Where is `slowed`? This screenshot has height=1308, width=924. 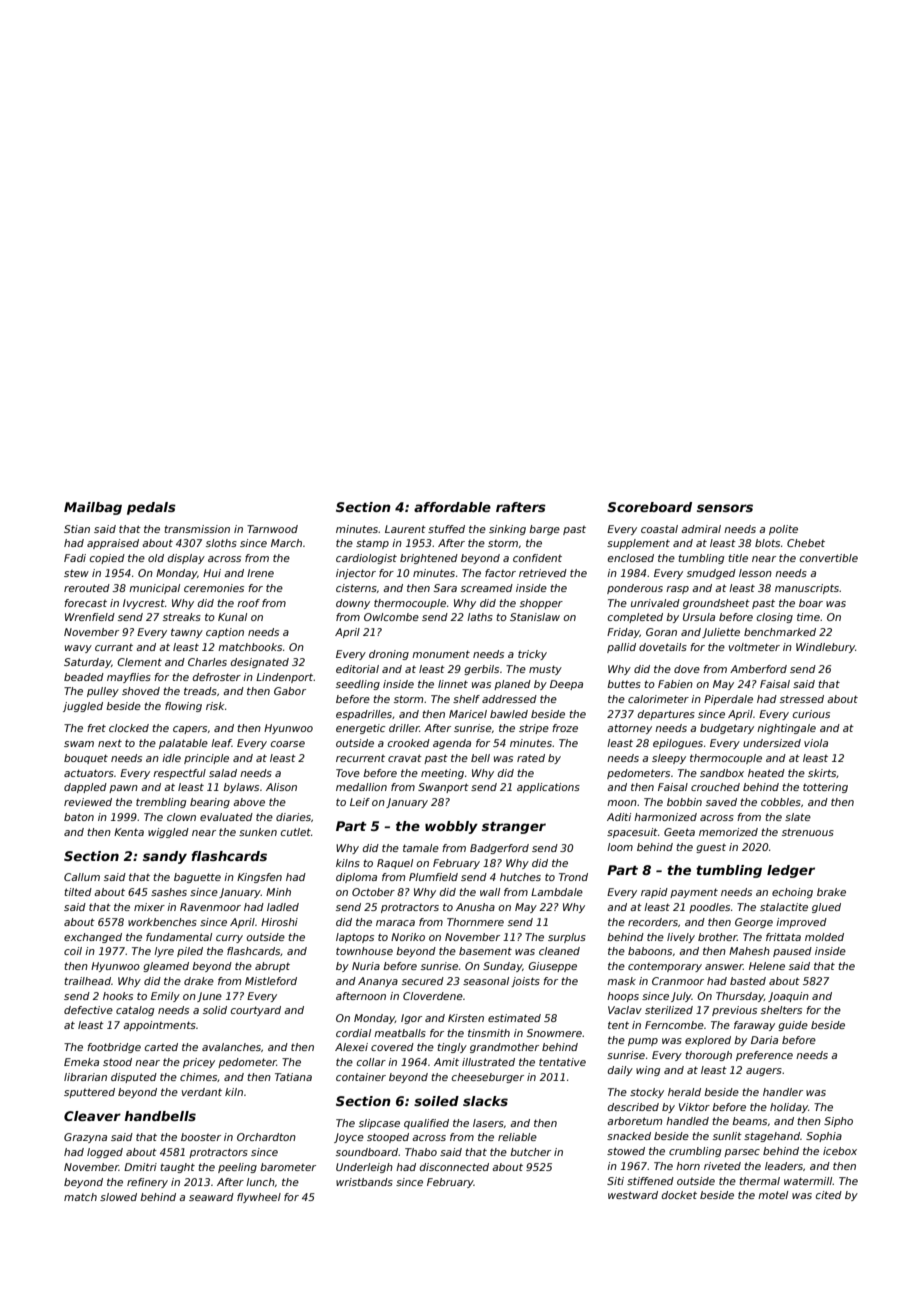
slowed is located at coordinates (118, 1197).
